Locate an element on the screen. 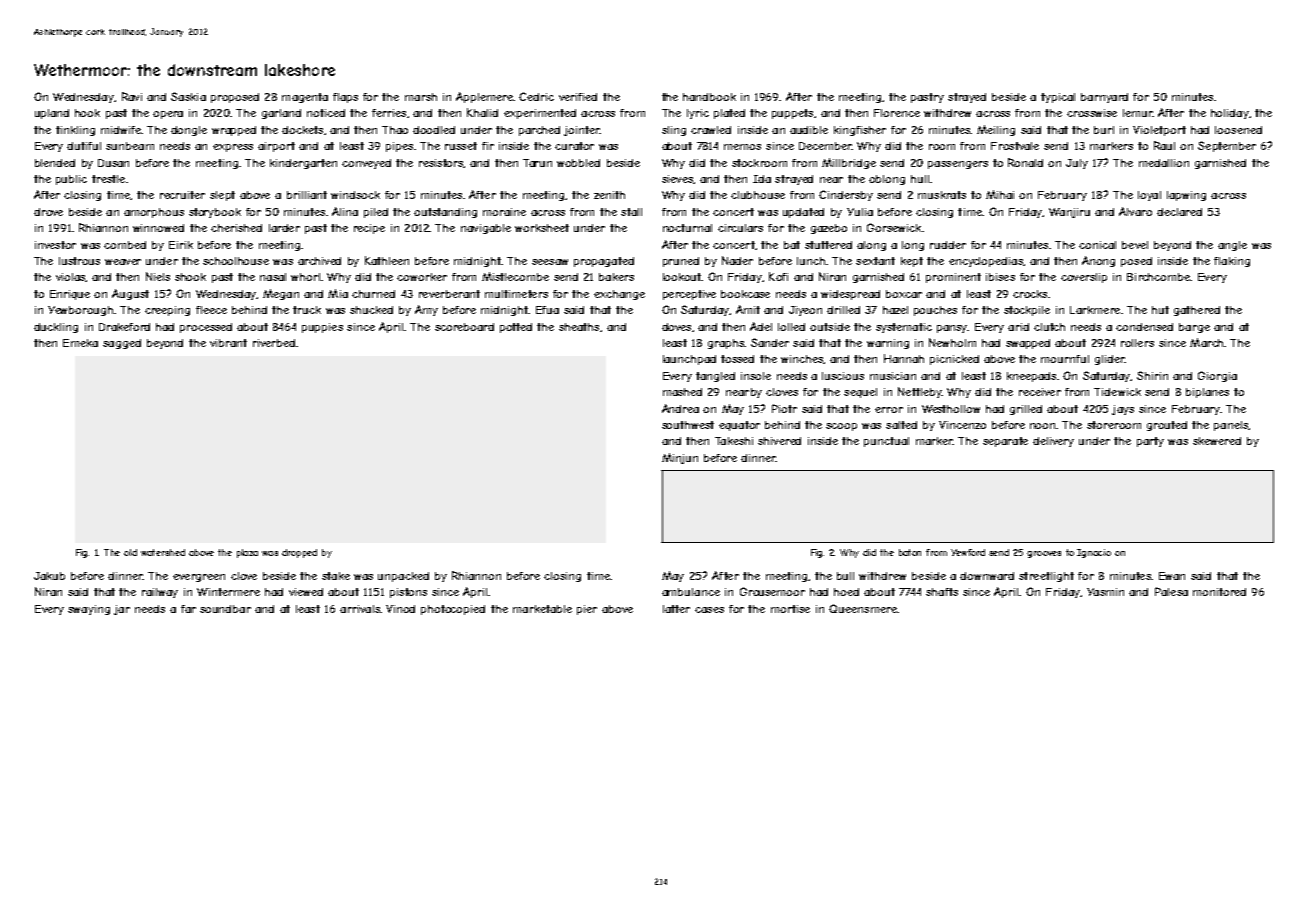 This screenshot has width=1308, height=924. typical is located at coordinates (1058, 98).
